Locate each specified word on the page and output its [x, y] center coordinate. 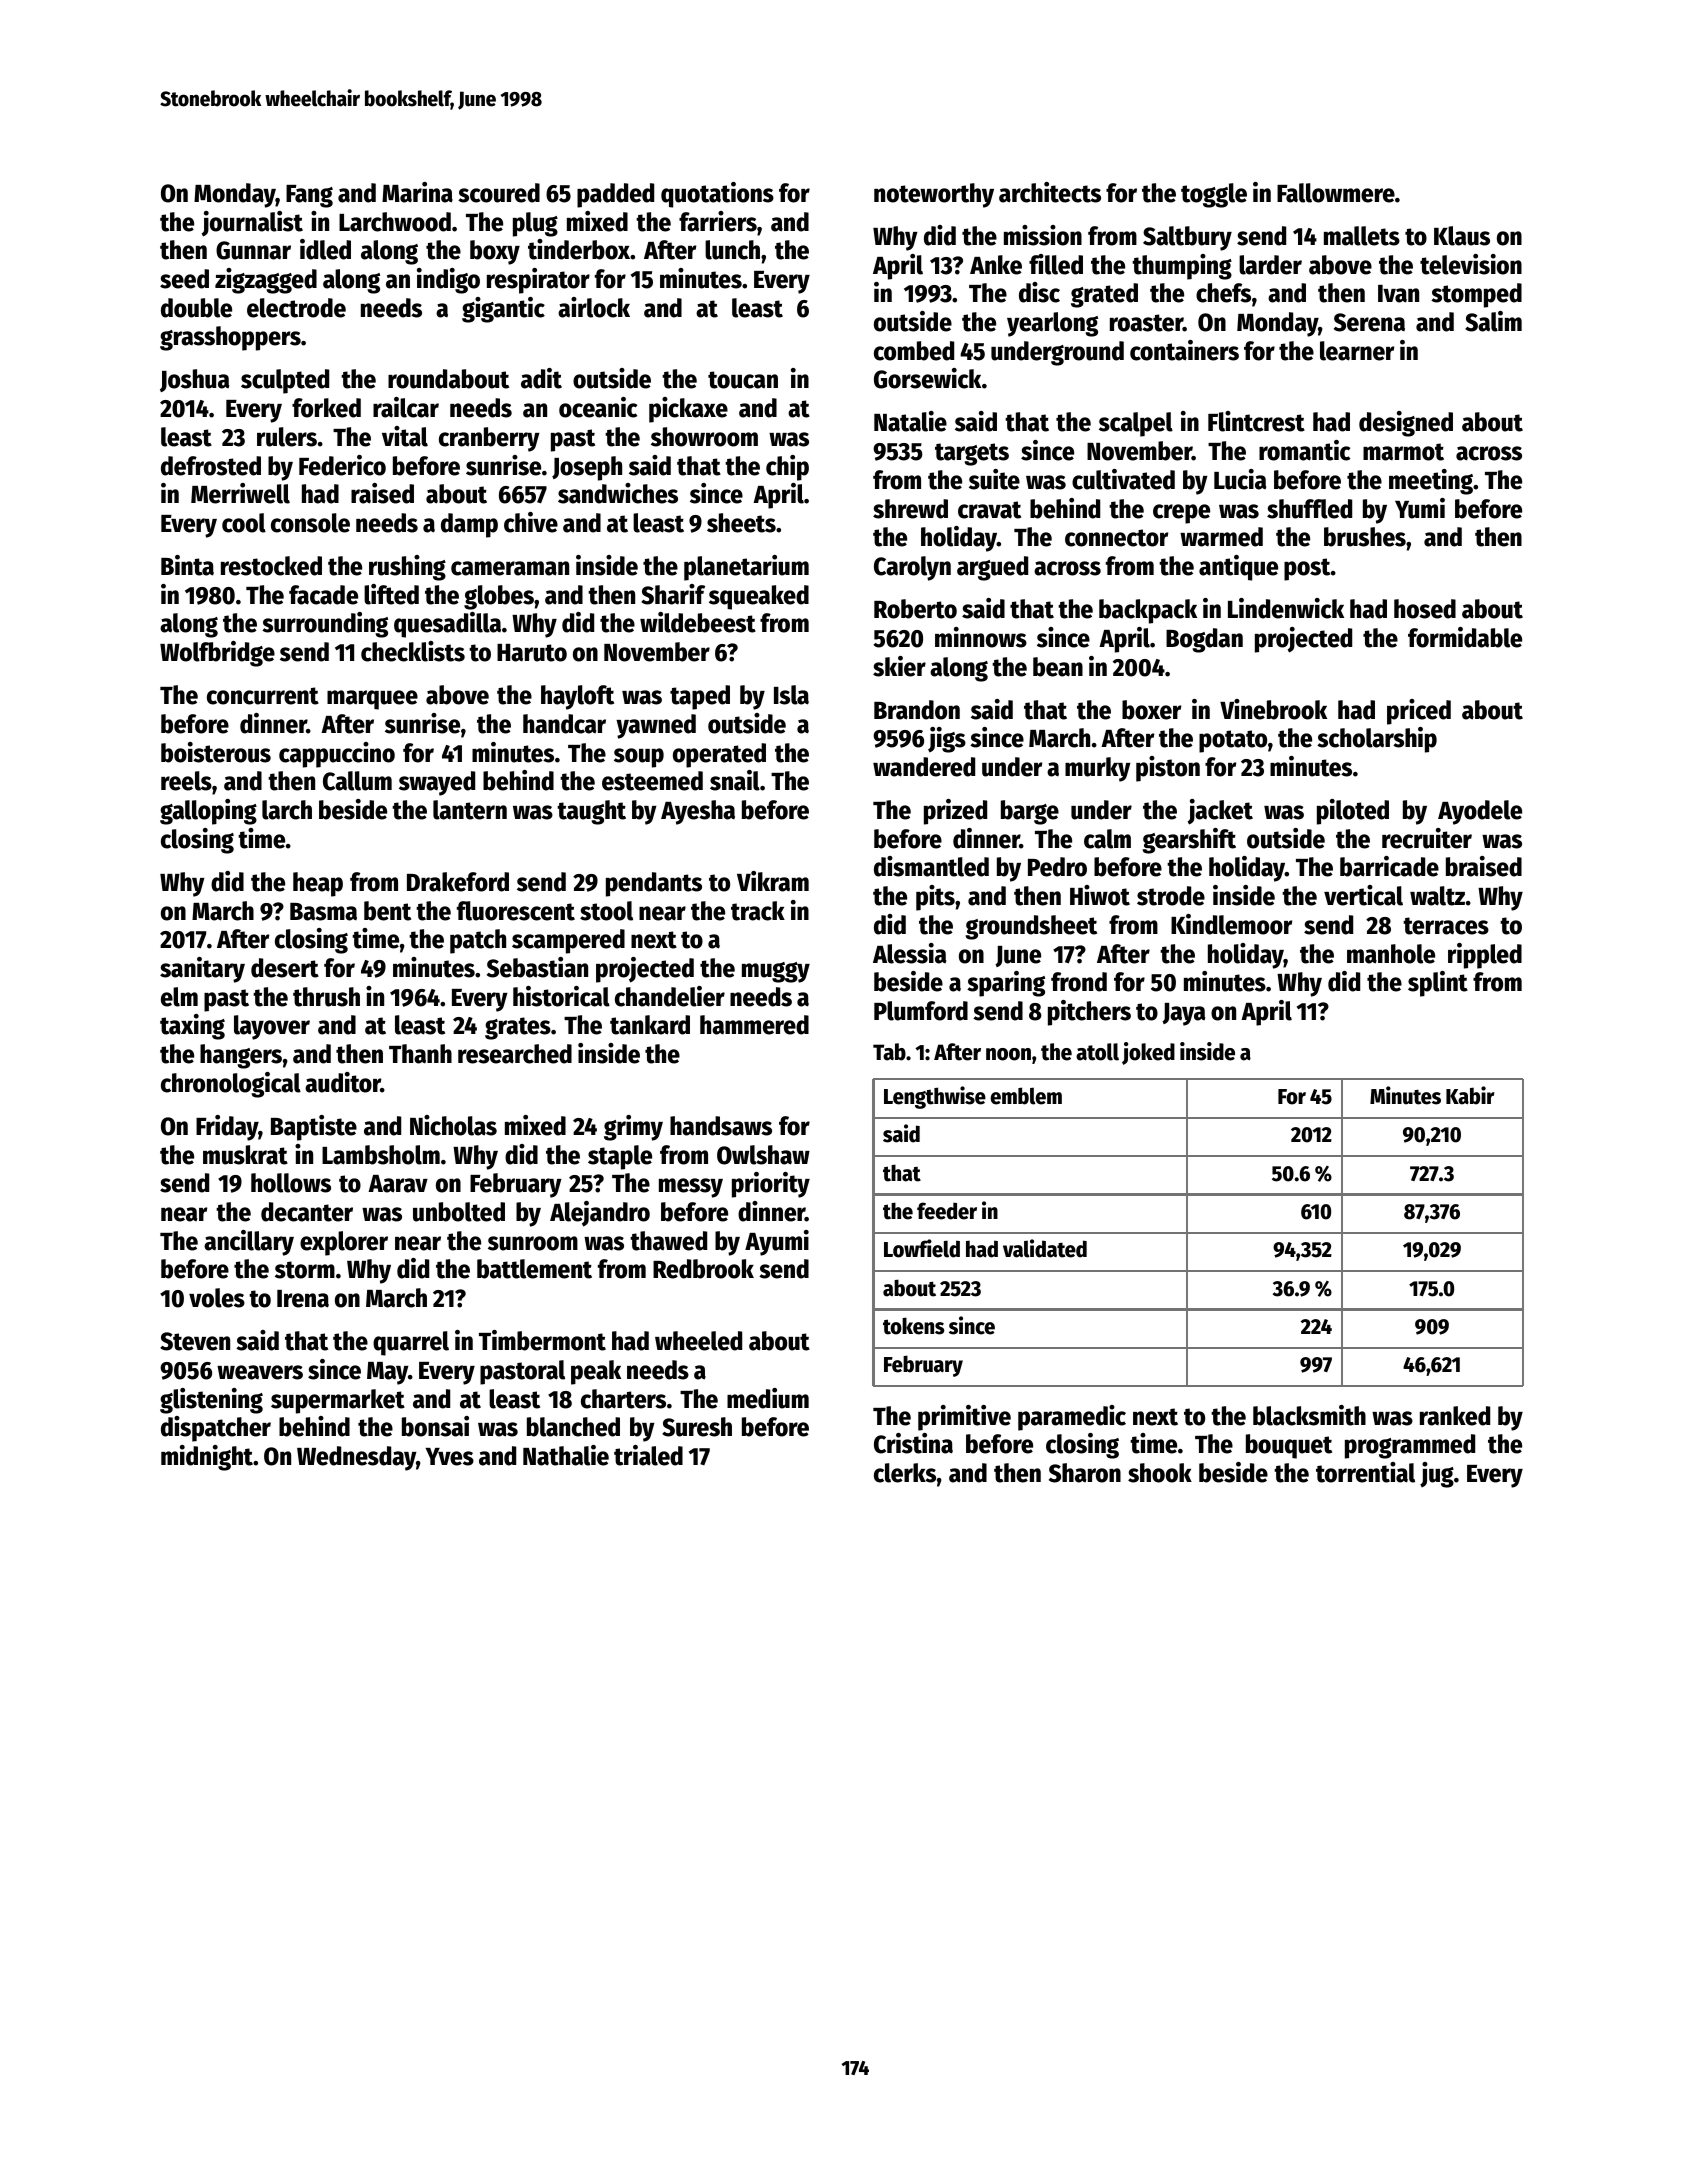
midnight [207, 1458]
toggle [1214, 195]
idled [325, 249]
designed [1406, 424]
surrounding [325, 625]
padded [615, 195]
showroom [704, 437]
